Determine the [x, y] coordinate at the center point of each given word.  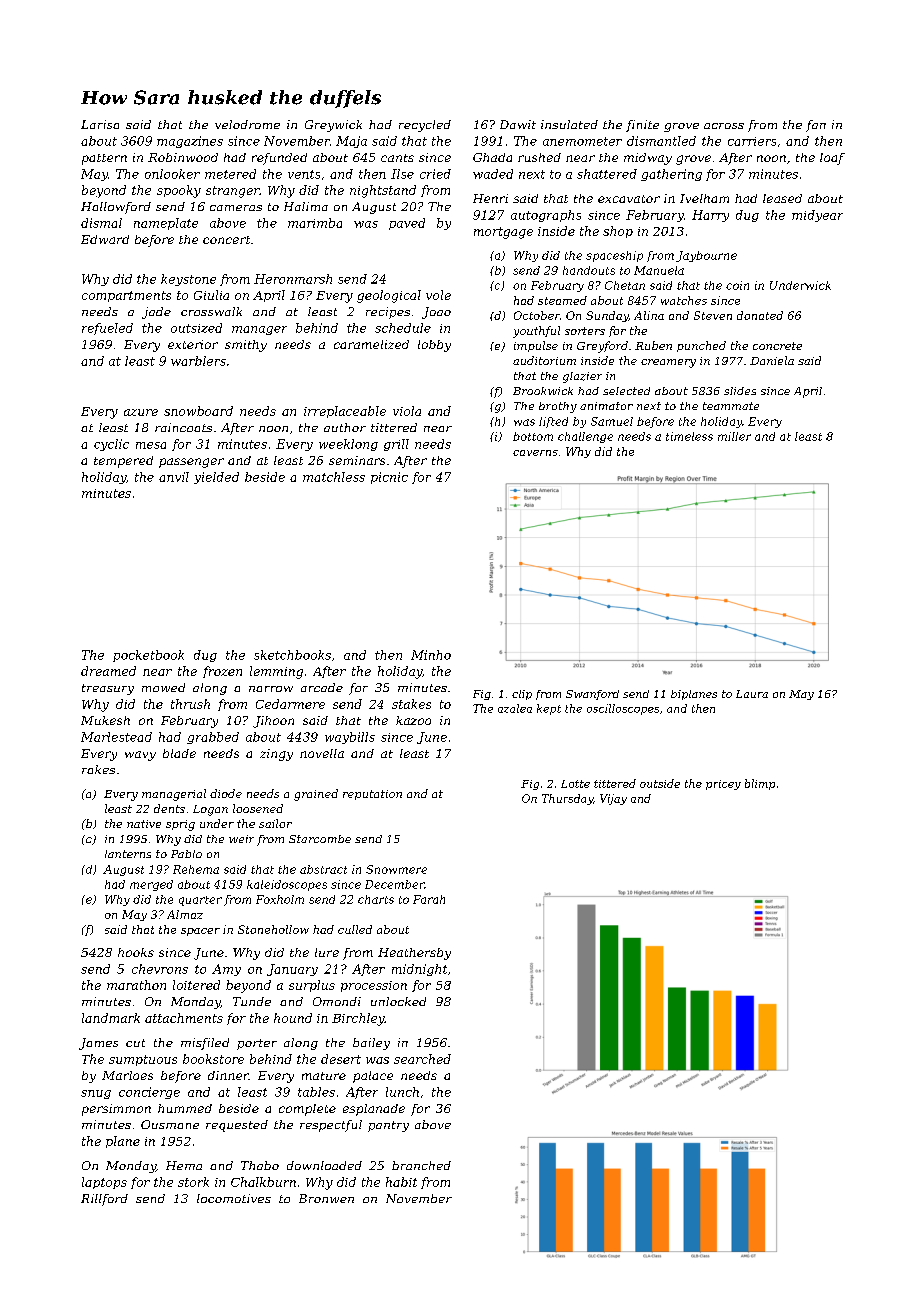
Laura [752, 694]
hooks [136, 952]
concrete [777, 346]
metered [230, 174]
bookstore [213, 1059]
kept [549, 709]
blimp [760, 784]
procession [374, 986]
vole [438, 295]
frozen [222, 672]
